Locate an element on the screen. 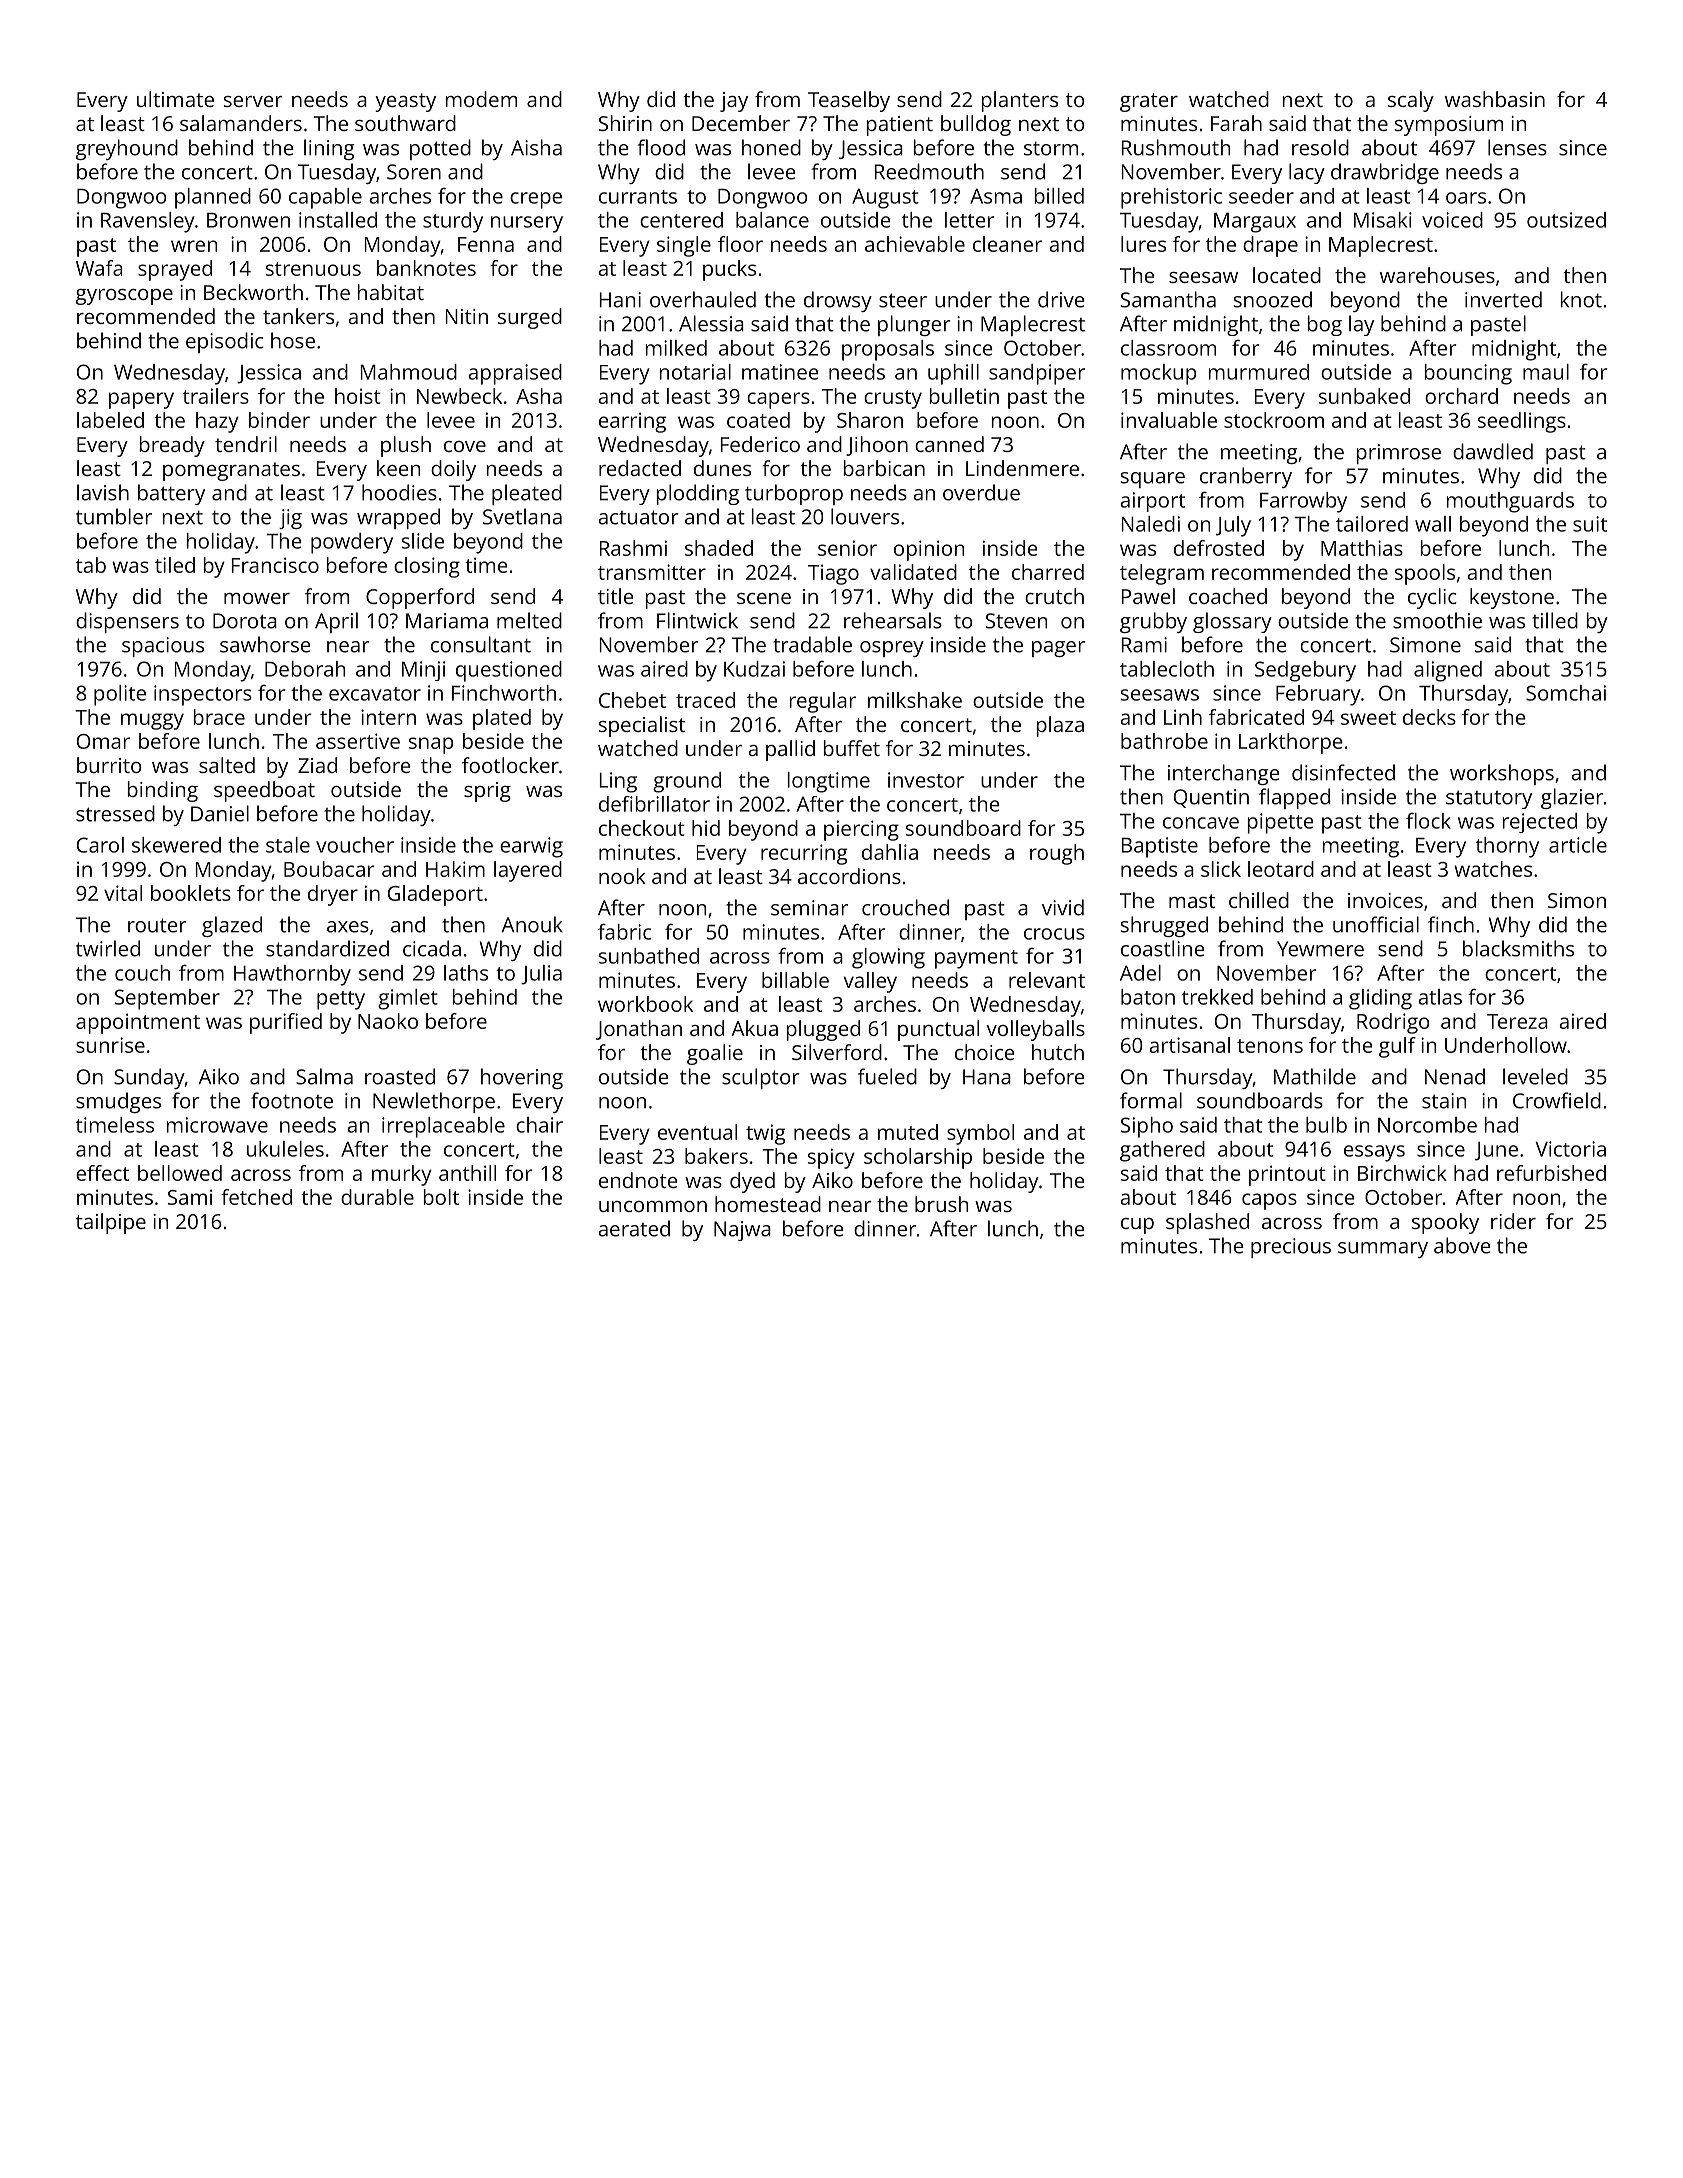  June is located at coordinates (1496, 1151).
